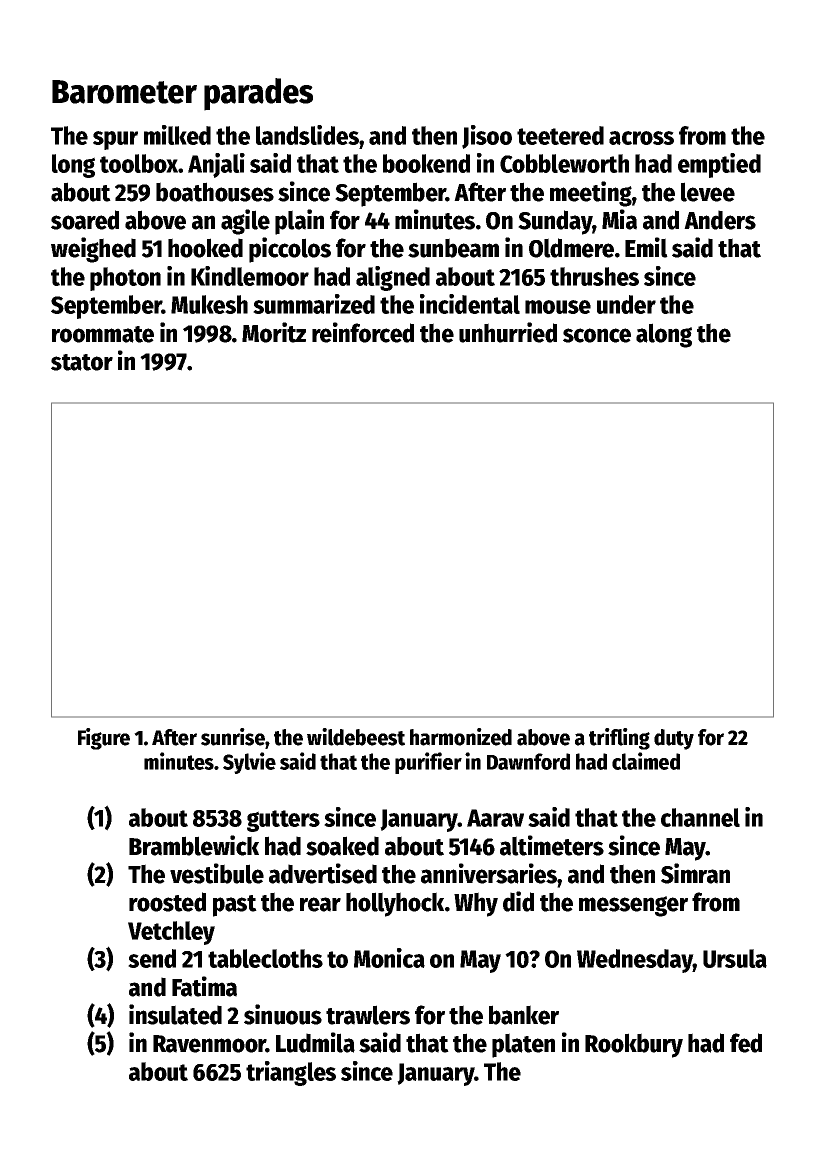 This screenshot has height=1171, width=825. Describe the element at coordinates (194, 845) in the screenshot. I see `Bramblewick` at that location.
